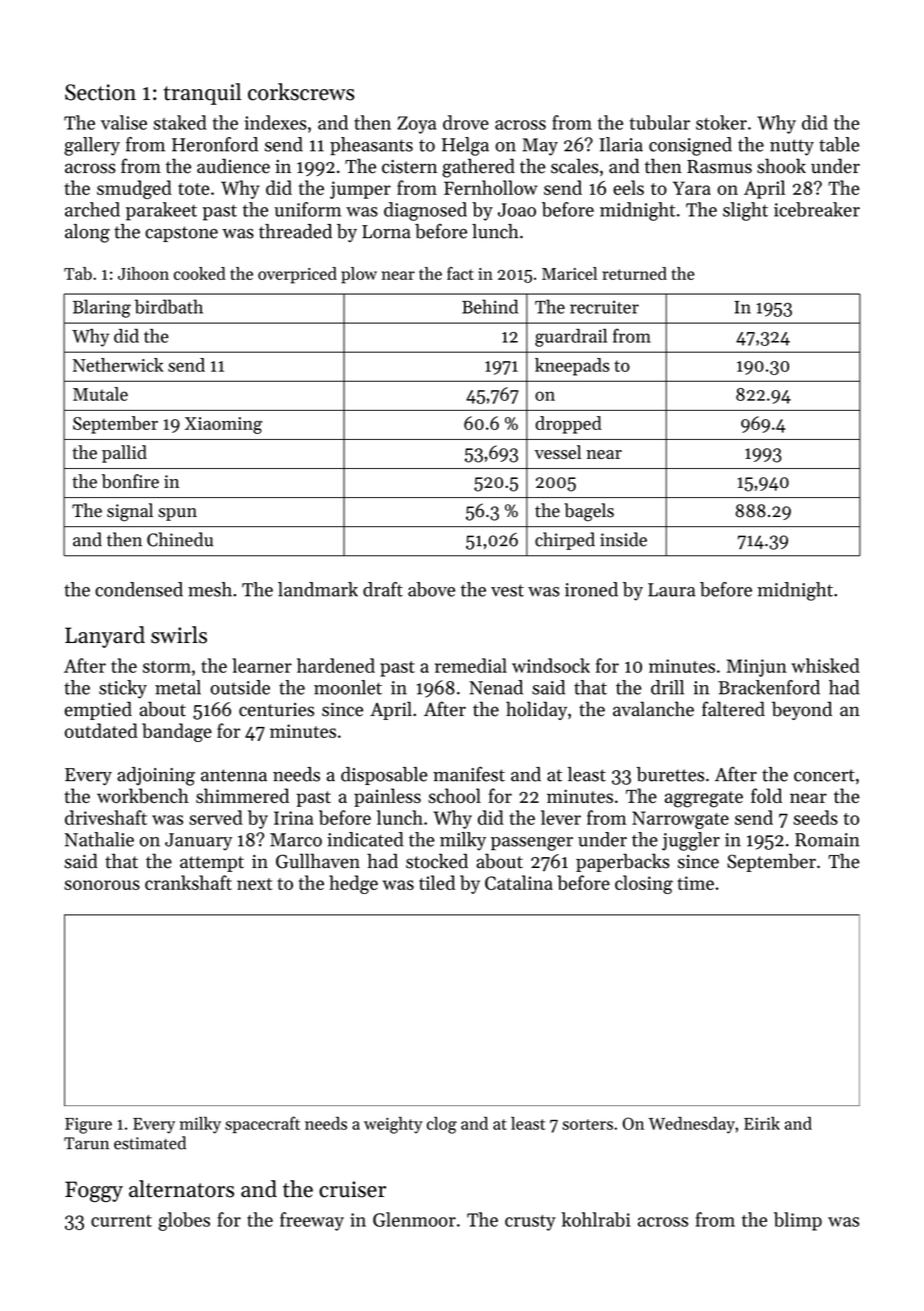  I want to click on Joao, so click(517, 210).
